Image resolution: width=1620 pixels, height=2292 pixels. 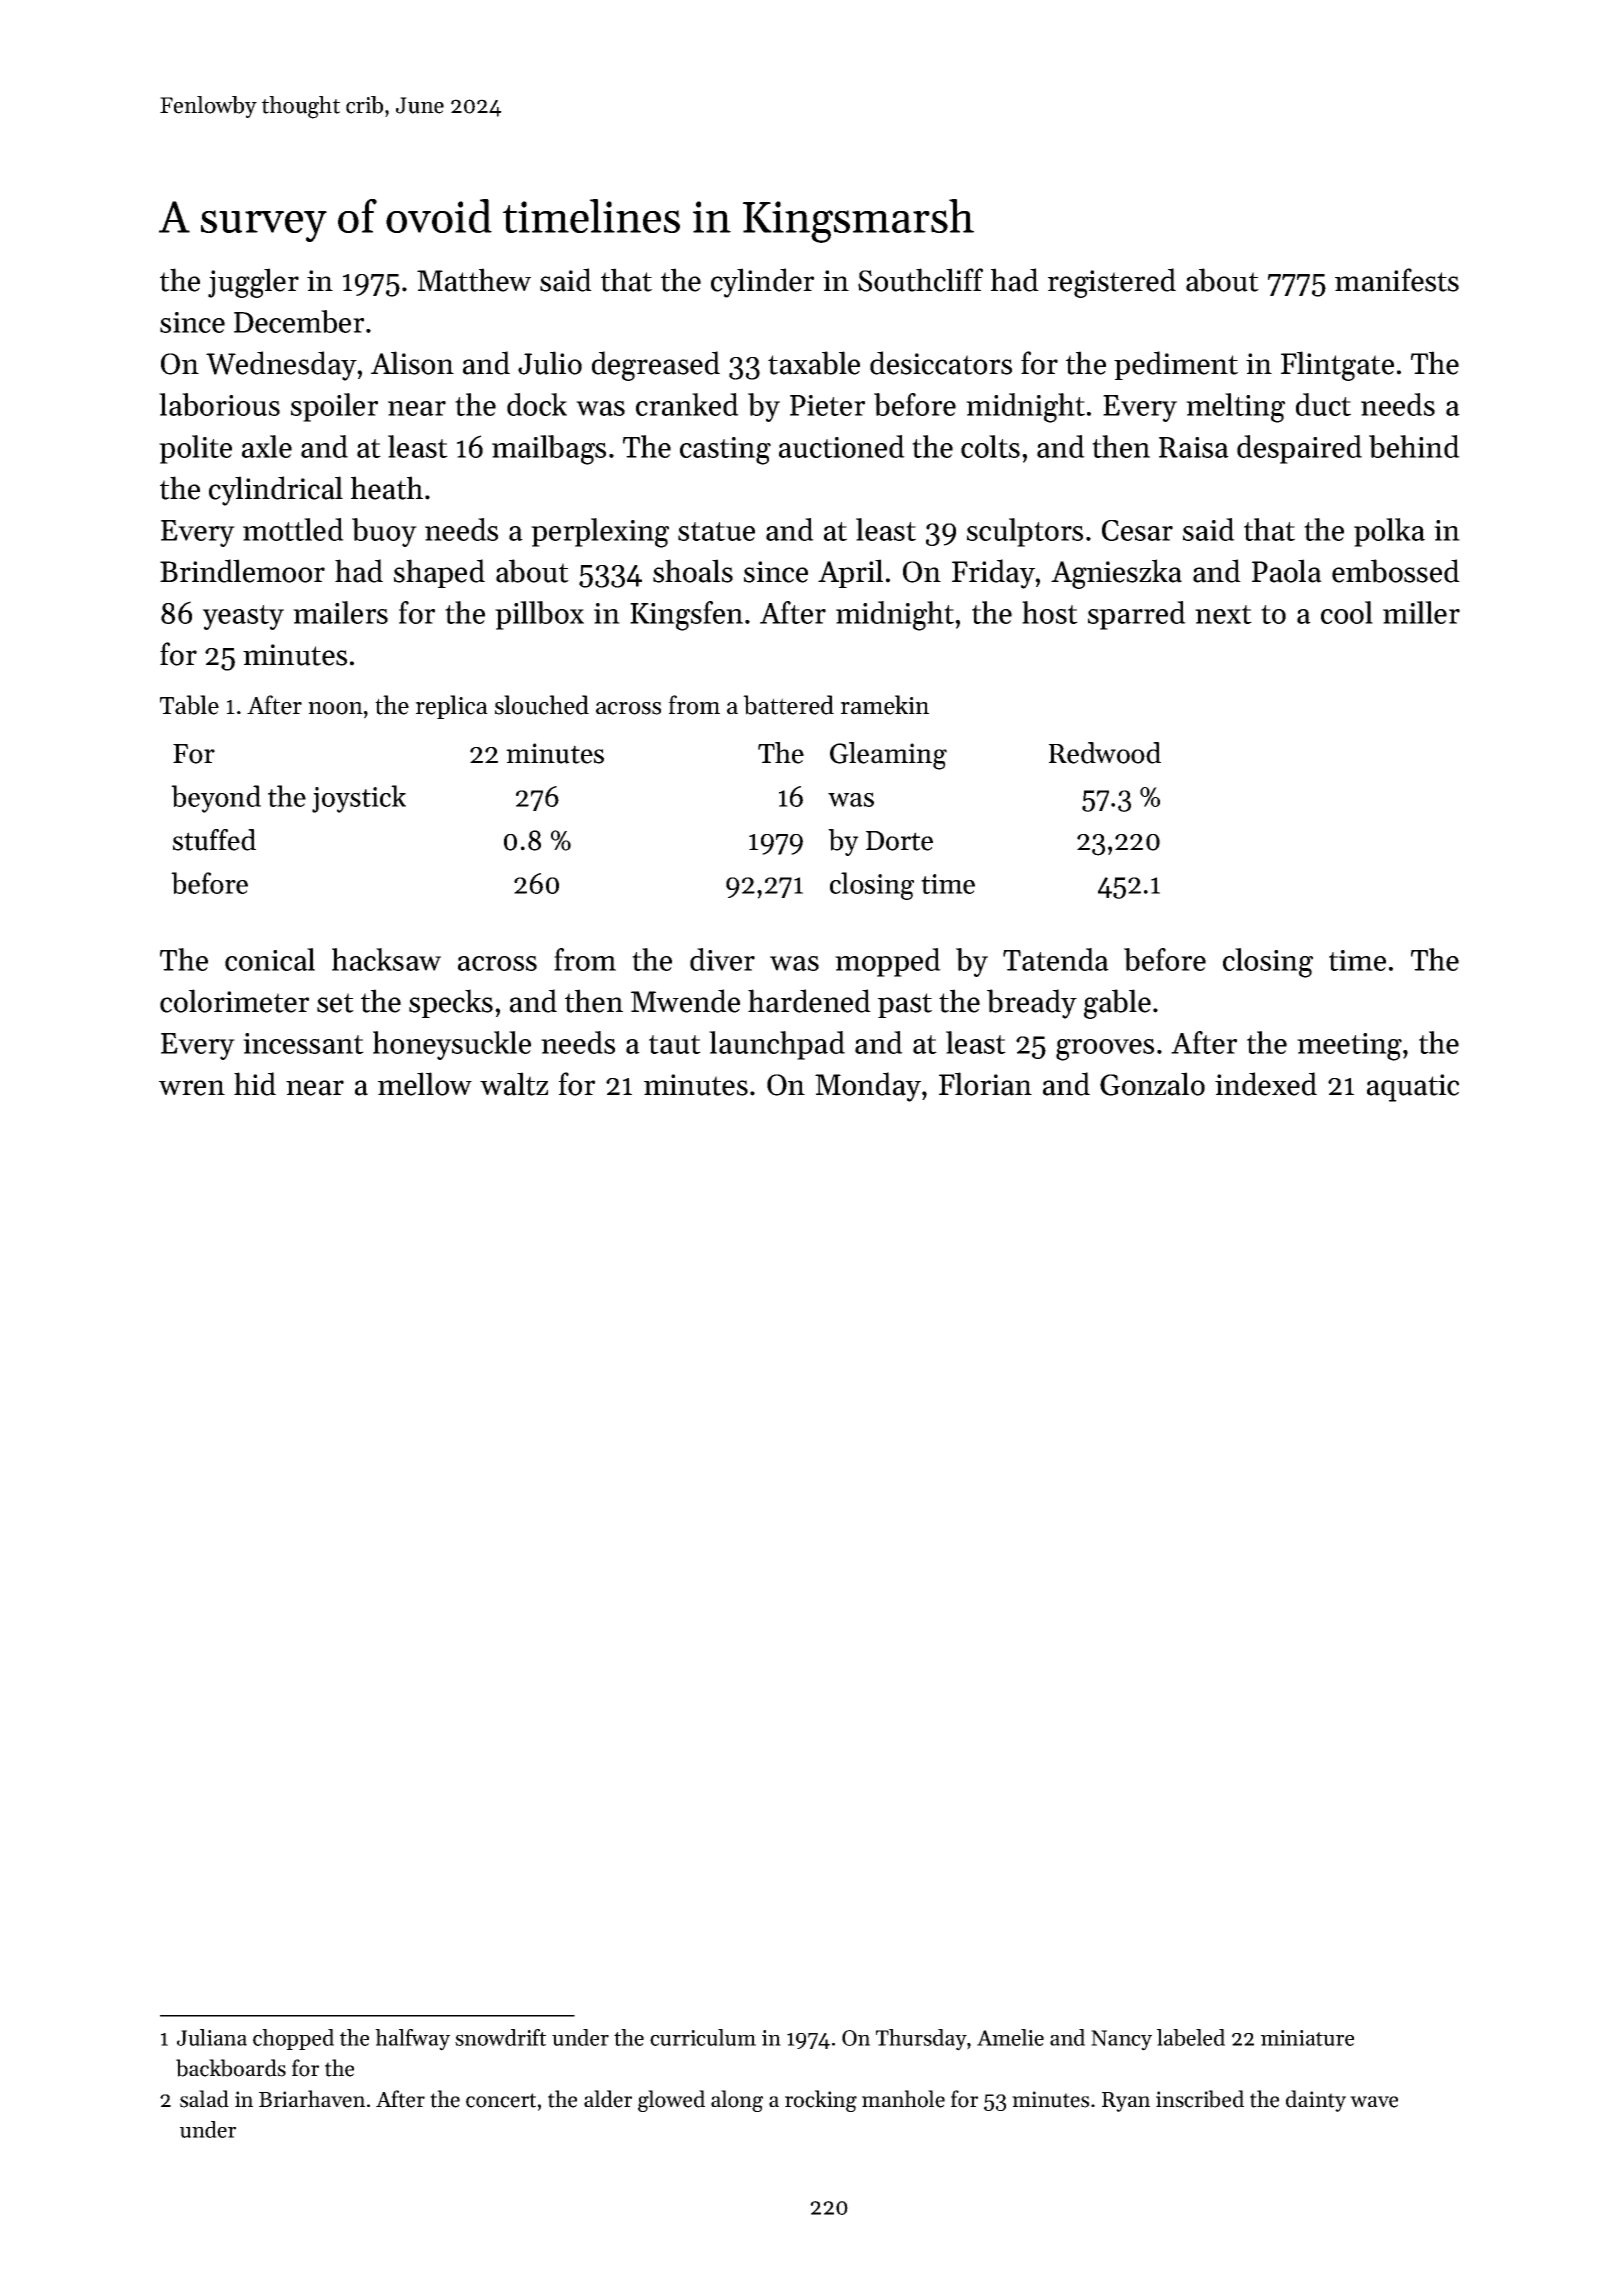 I want to click on manifests, so click(x=1397, y=280).
